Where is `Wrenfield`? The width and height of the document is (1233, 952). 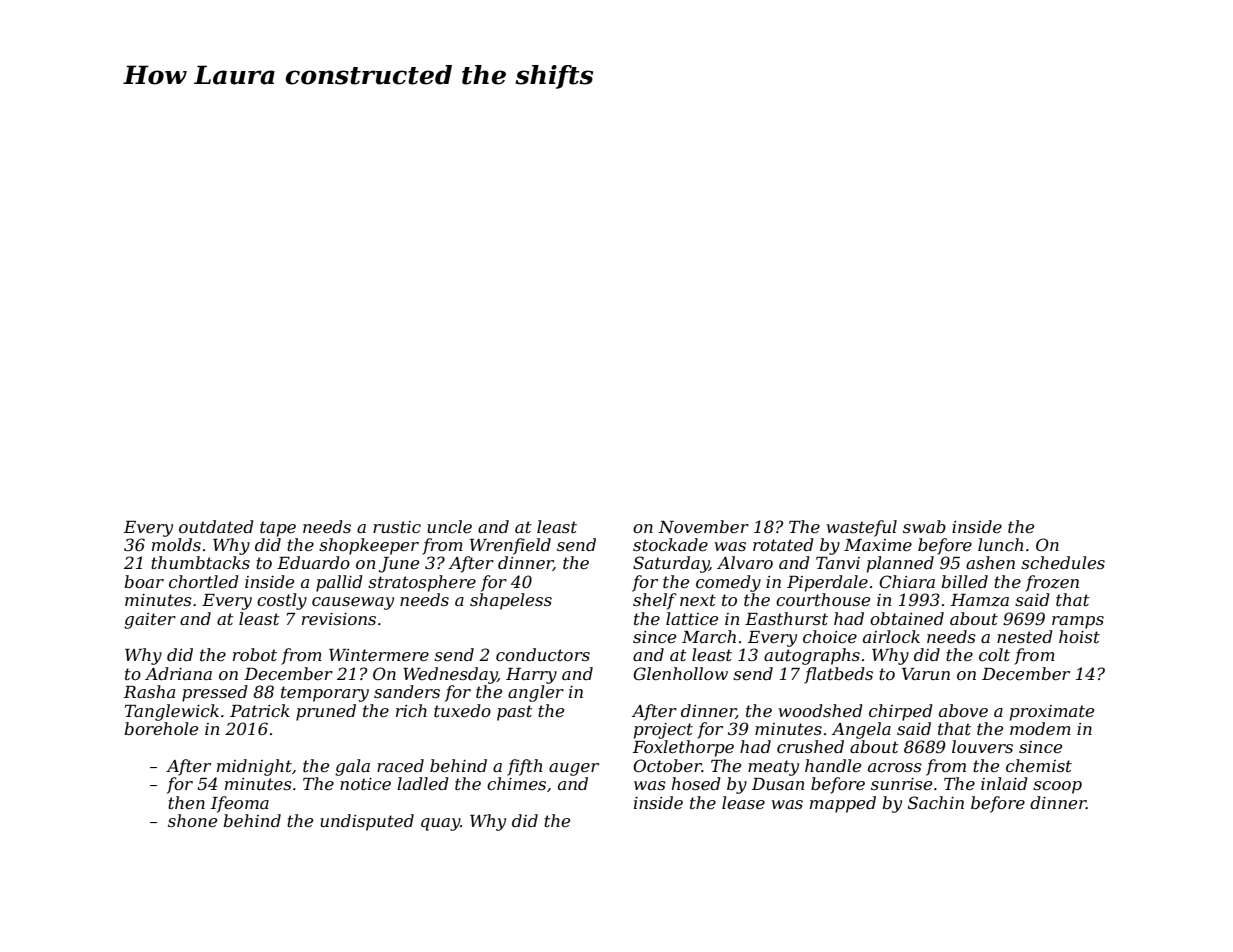 Wrenfield is located at coordinates (510, 546).
